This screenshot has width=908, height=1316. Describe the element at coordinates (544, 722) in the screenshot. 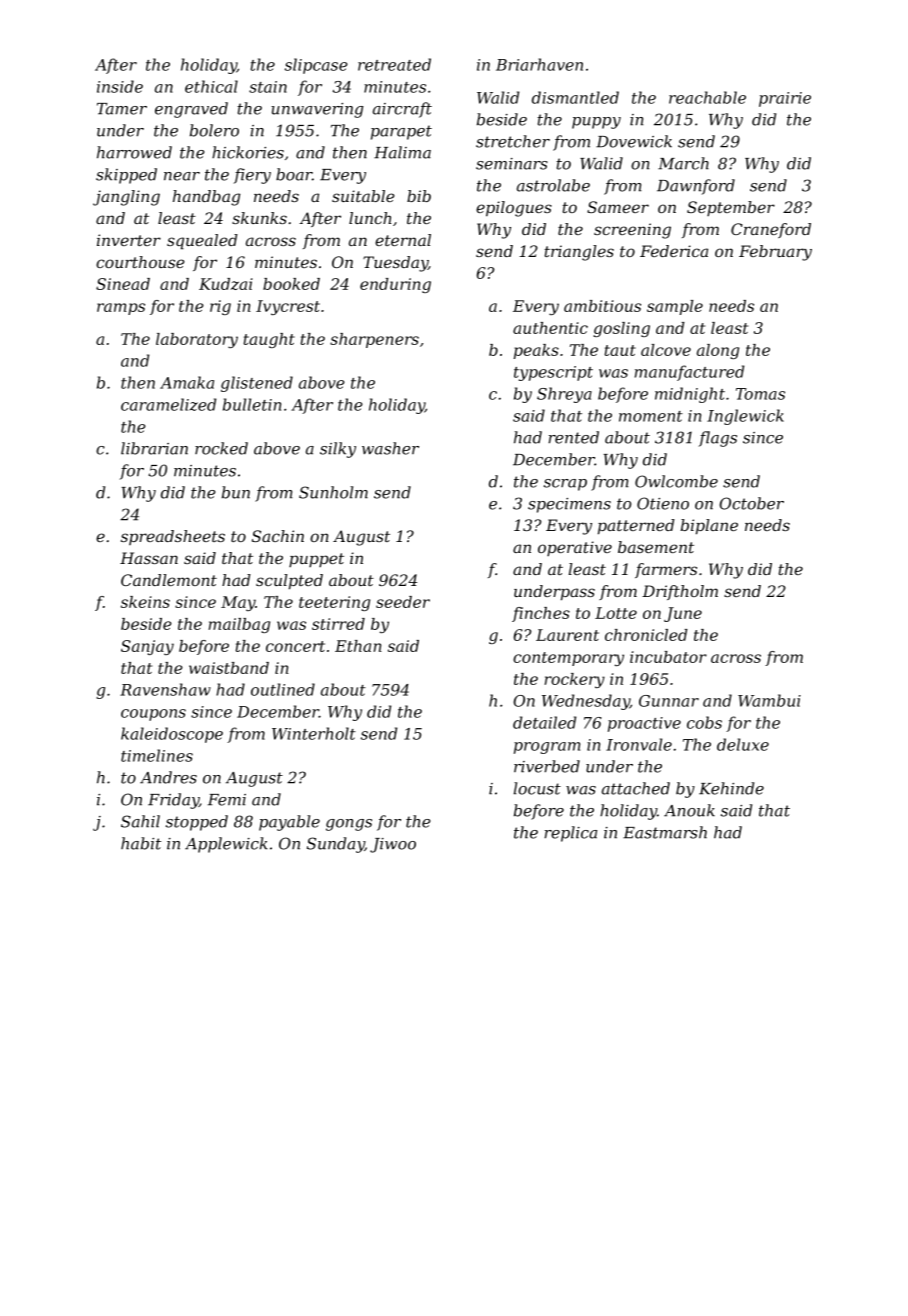

I see `detailed` at that location.
